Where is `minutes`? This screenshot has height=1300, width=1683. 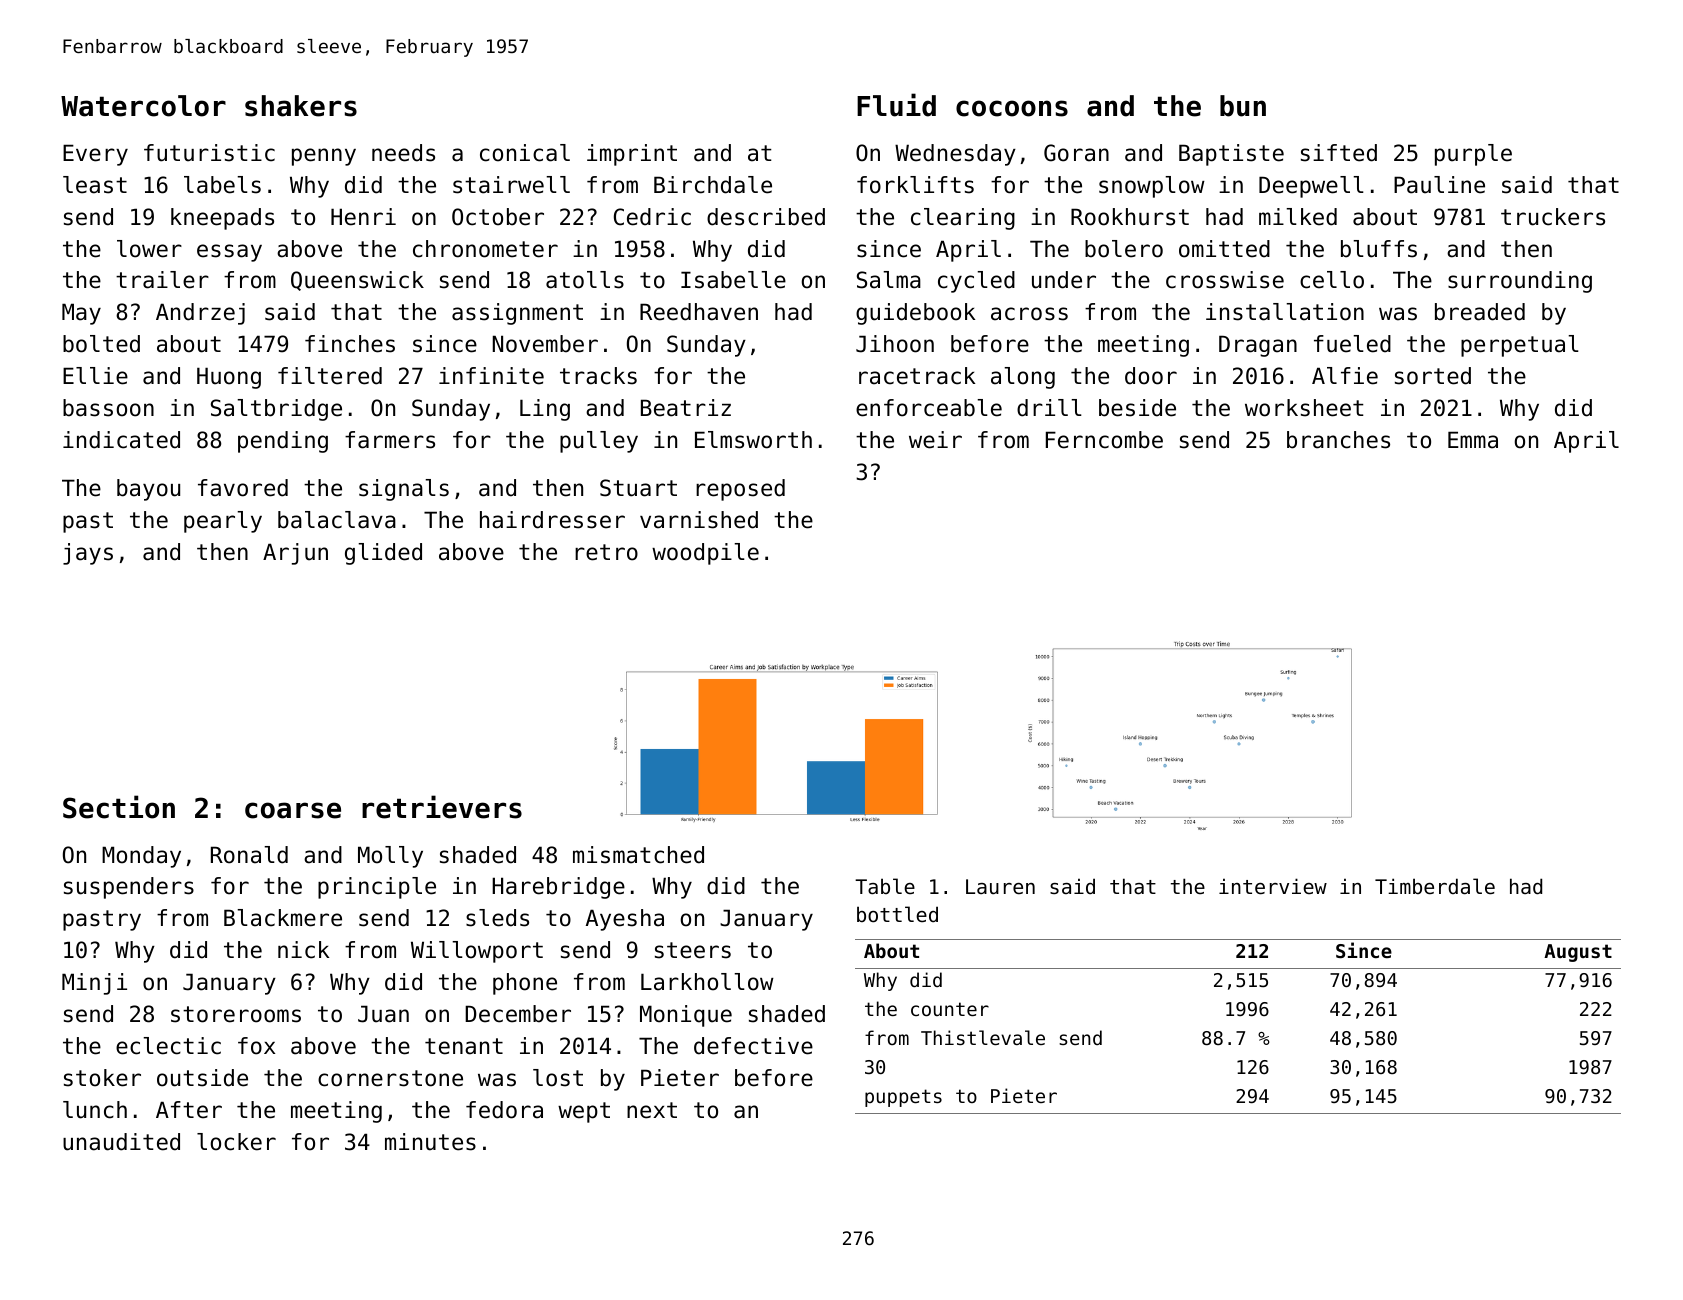 minutes is located at coordinates (430, 1142).
